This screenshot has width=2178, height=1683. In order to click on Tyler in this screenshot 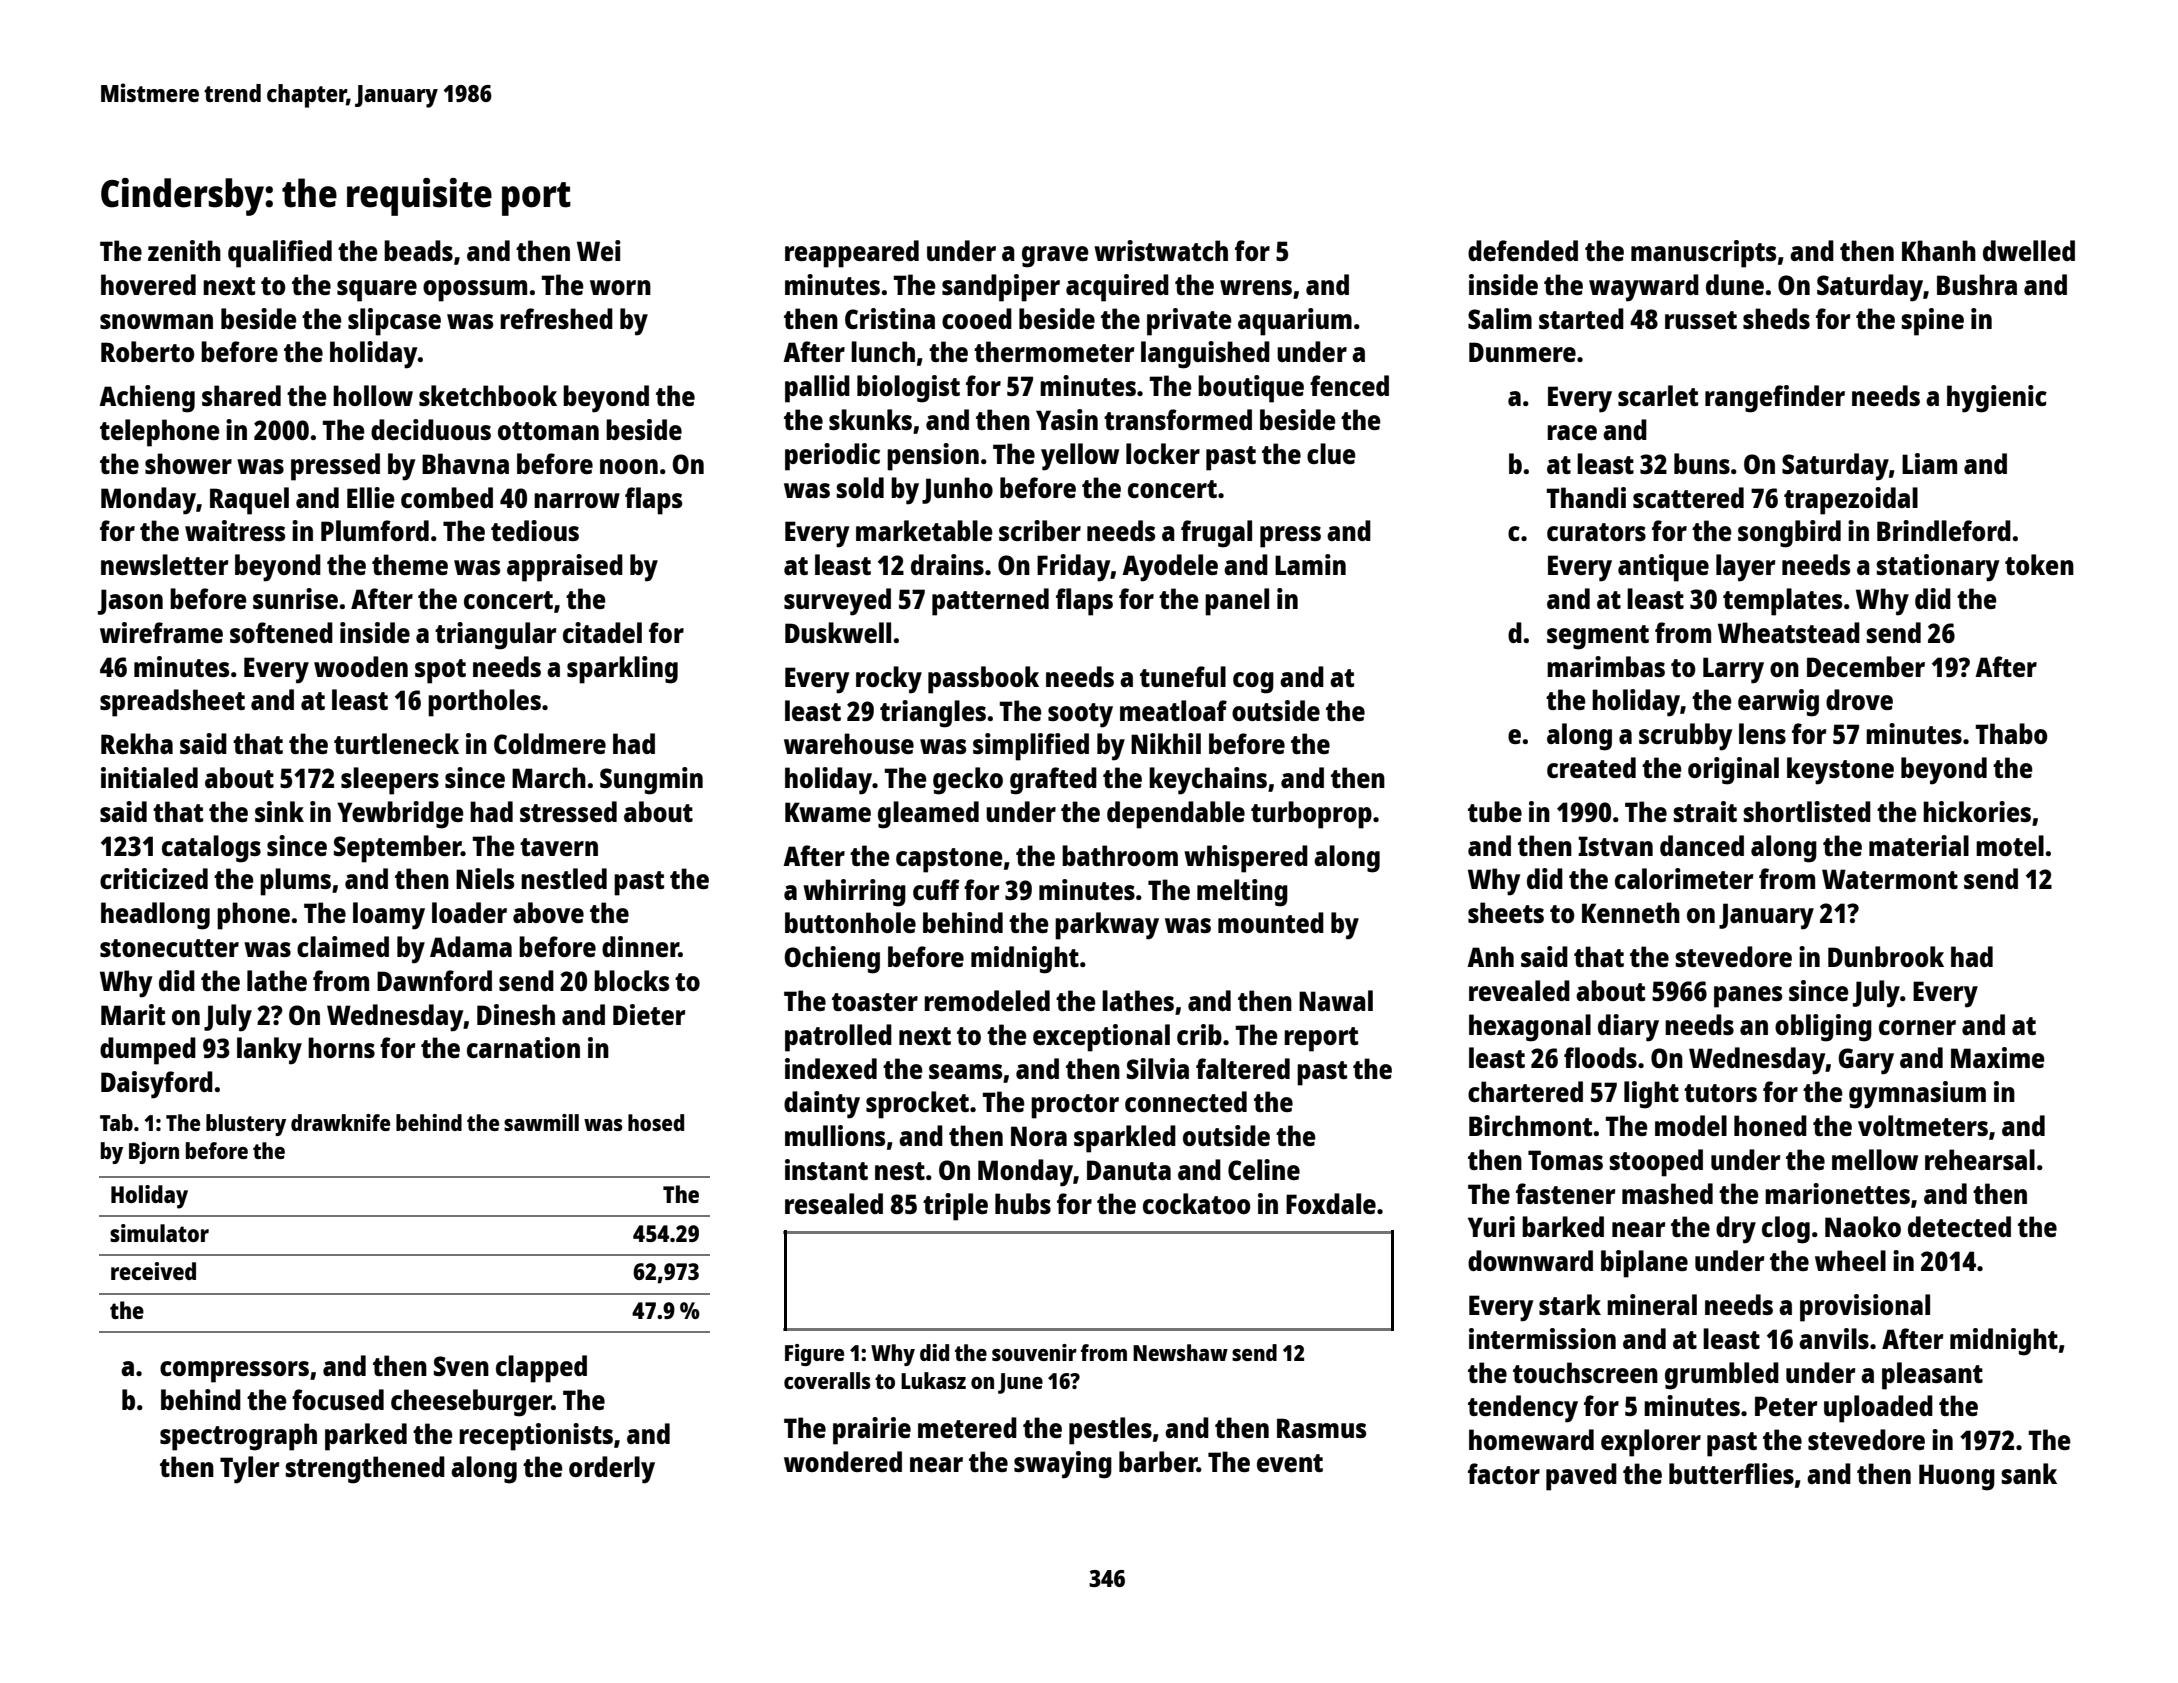, I will do `click(249, 1470)`.
